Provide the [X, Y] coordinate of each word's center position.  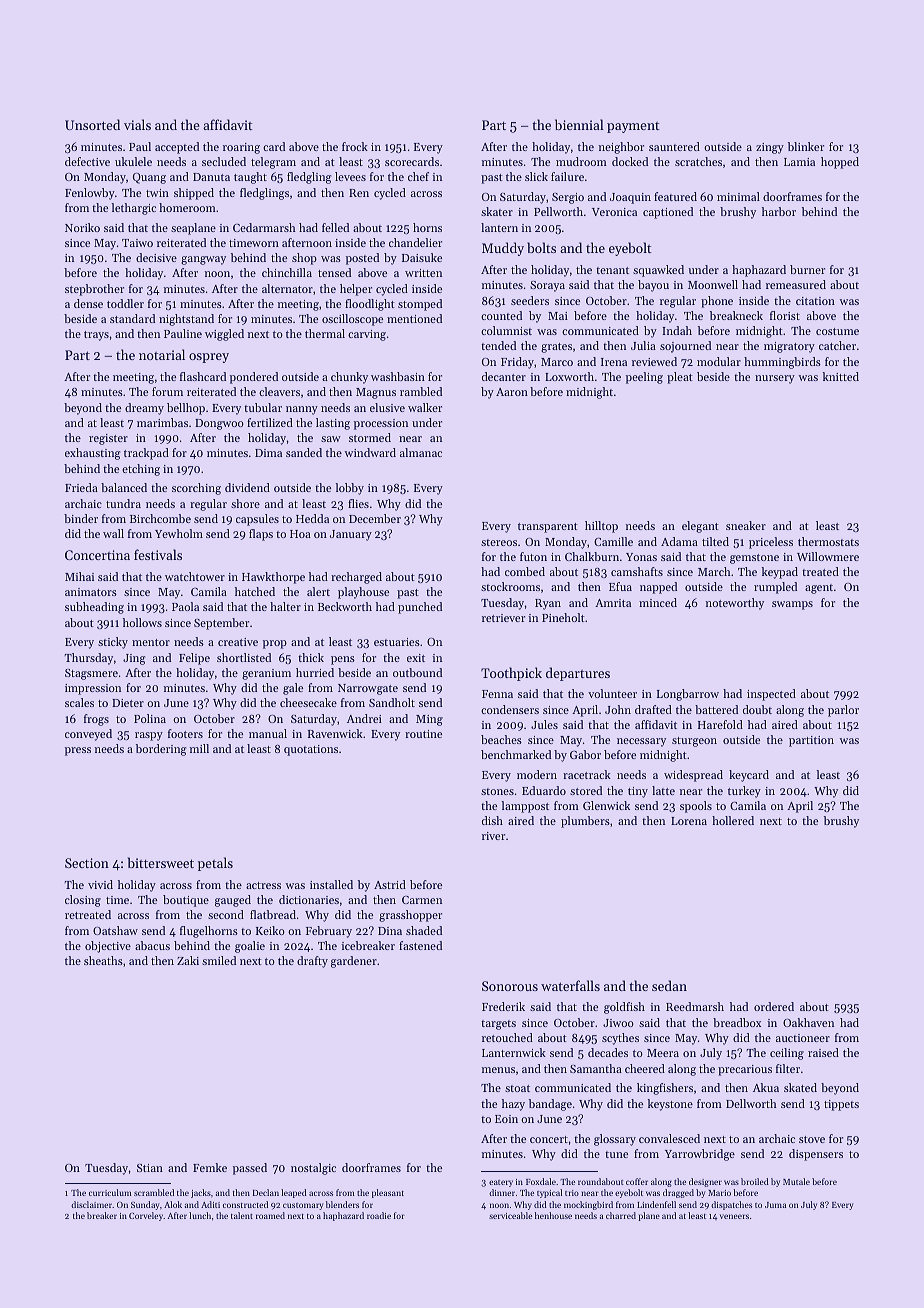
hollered [733, 820]
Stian [150, 1168]
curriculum [110, 1192]
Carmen [422, 900]
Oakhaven [808, 1022]
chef [418, 176]
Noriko [82, 227]
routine [423, 734]
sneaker [746, 525]
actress [263, 885]
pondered [254, 378]
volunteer [612, 693]
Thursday [89, 659]
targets [498, 1025]
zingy [770, 148]
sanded [304, 452]
